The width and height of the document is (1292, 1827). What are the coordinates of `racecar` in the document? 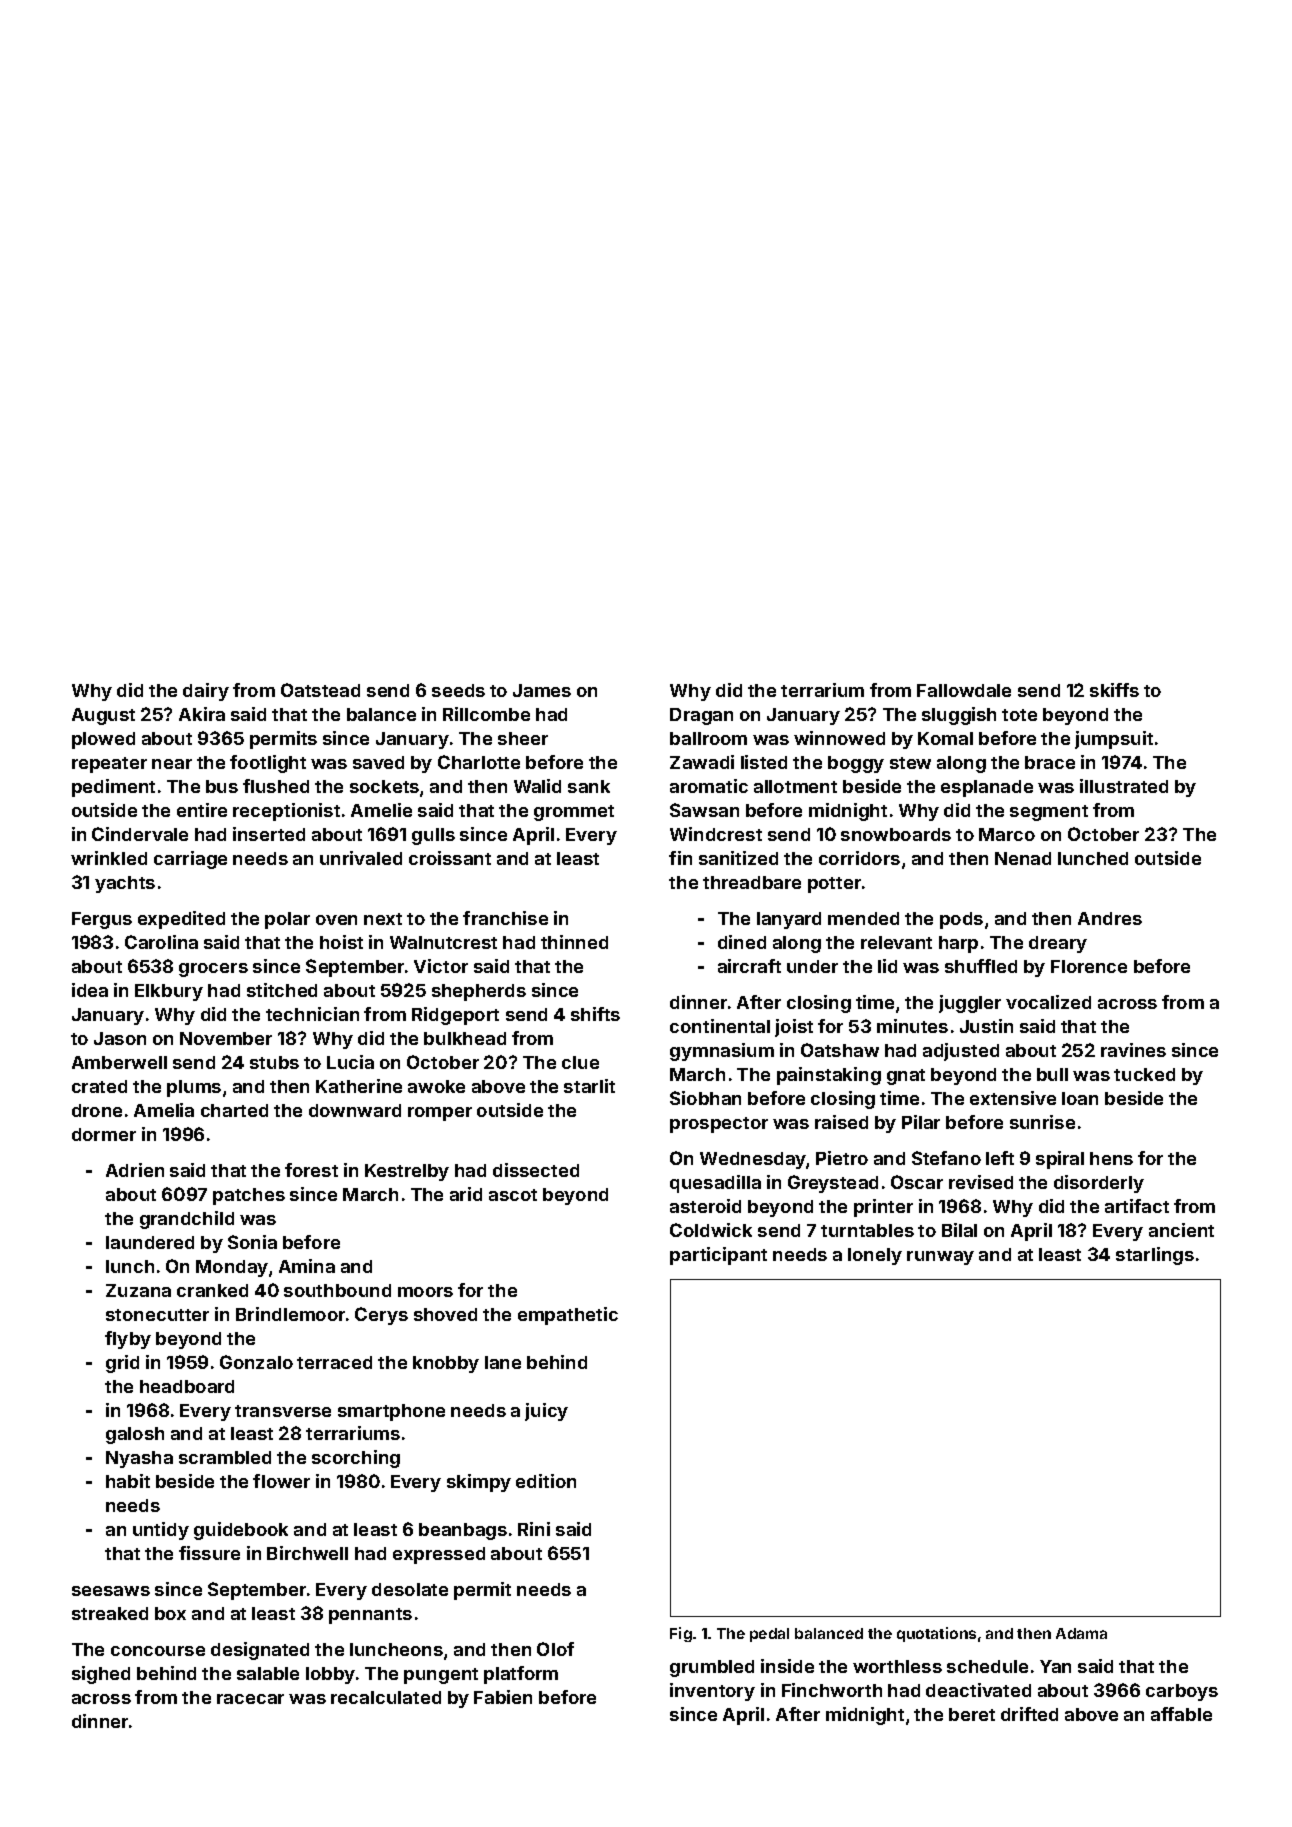 It's located at (250, 1699).
